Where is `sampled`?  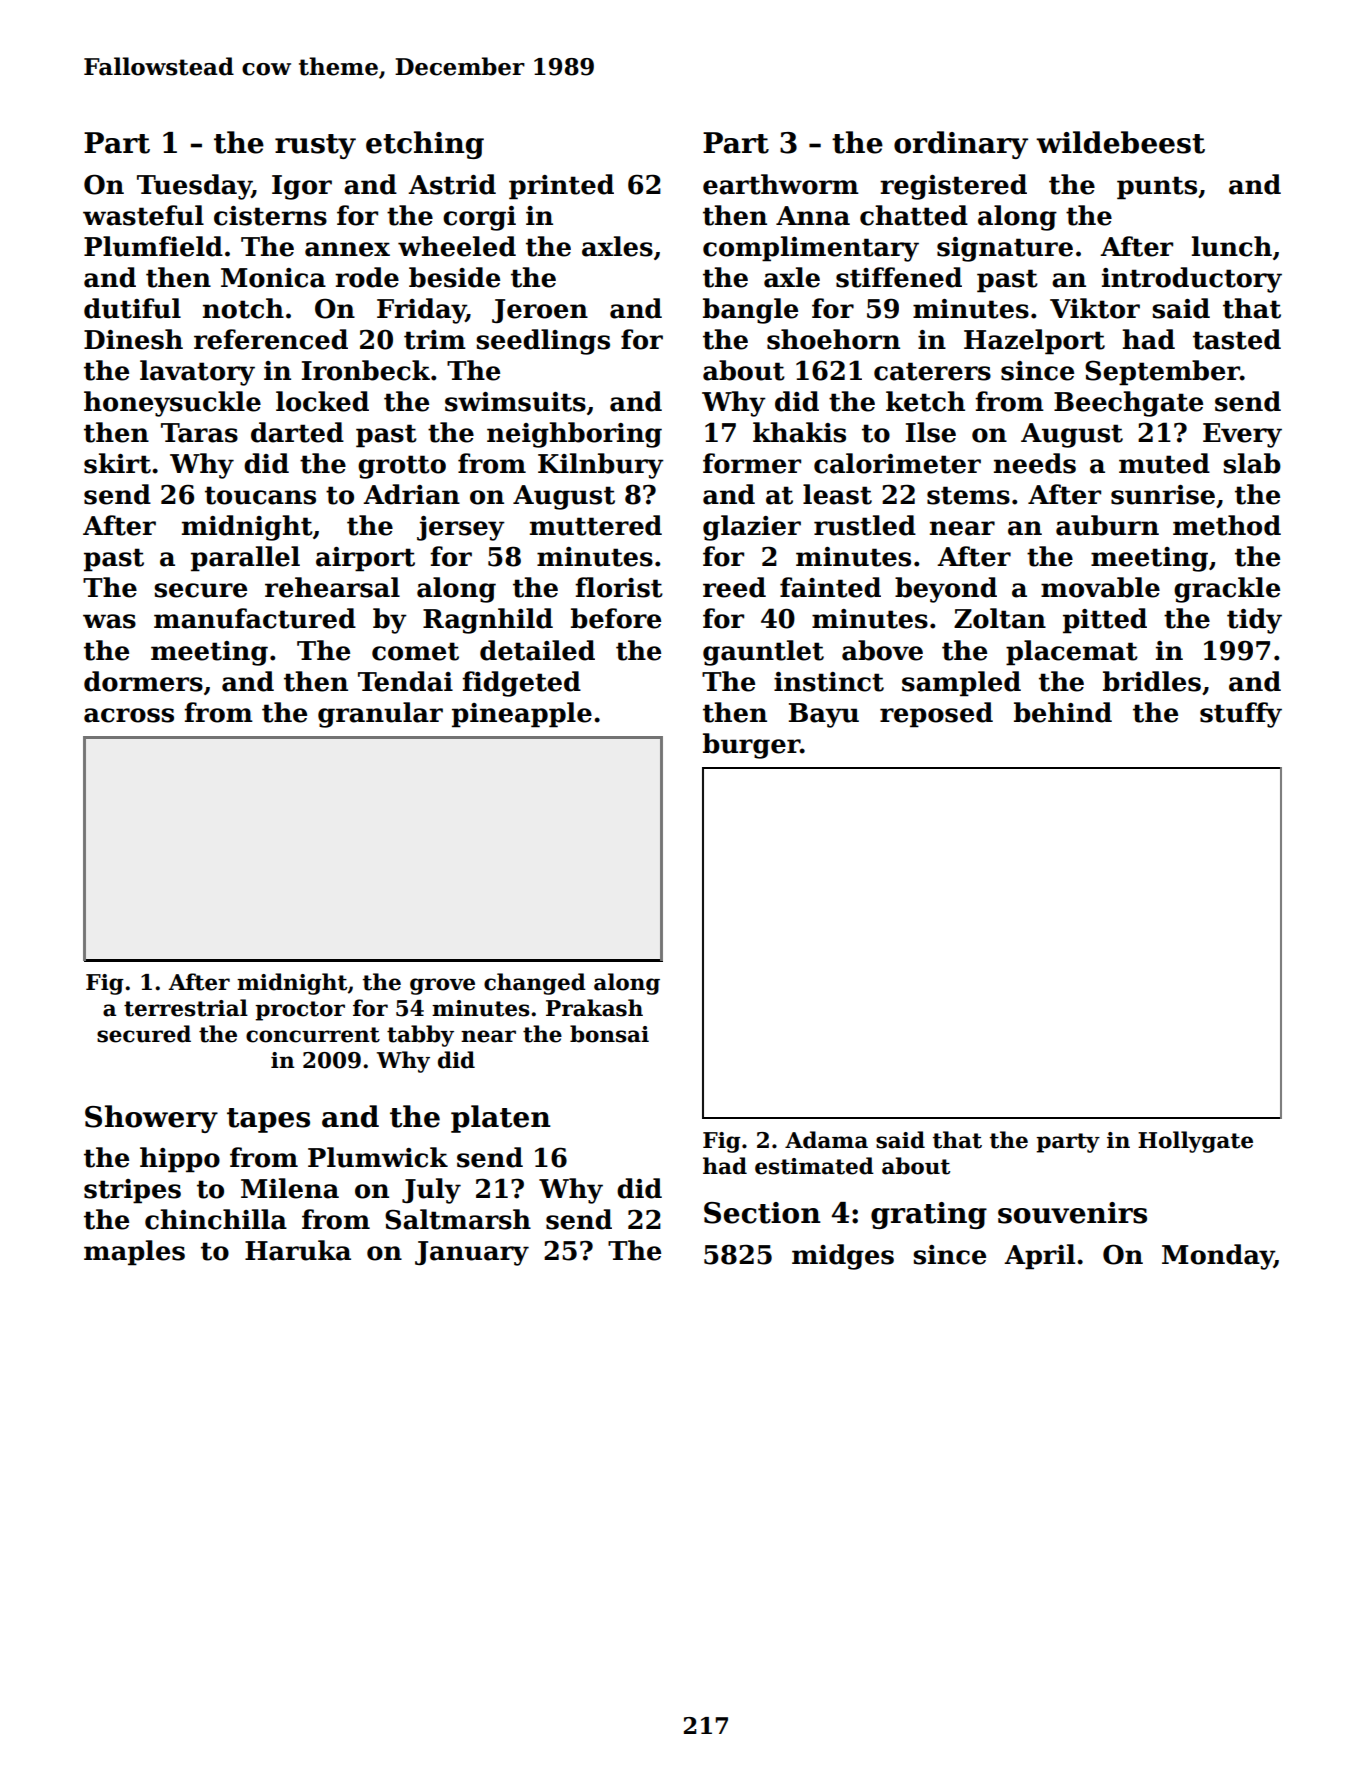
sampled is located at coordinates (961, 684).
